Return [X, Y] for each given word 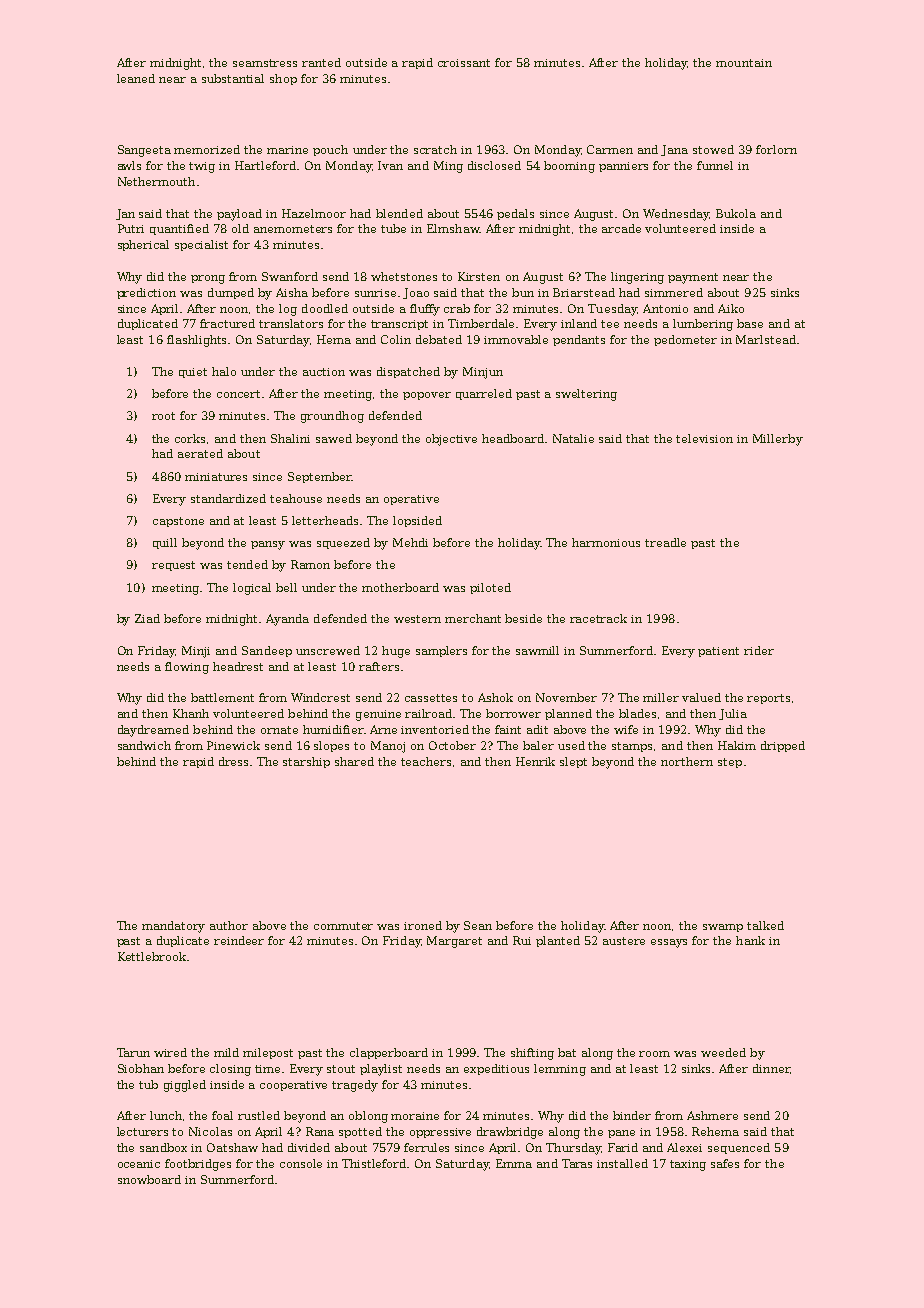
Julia [733, 714]
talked [765, 925]
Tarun [133, 1052]
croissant [464, 63]
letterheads [325, 520]
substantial [233, 78]
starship [306, 762]
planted [558, 941]
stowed [713, 149]
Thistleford [375, 1163]
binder [632, 1115]
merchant [473, 618]
